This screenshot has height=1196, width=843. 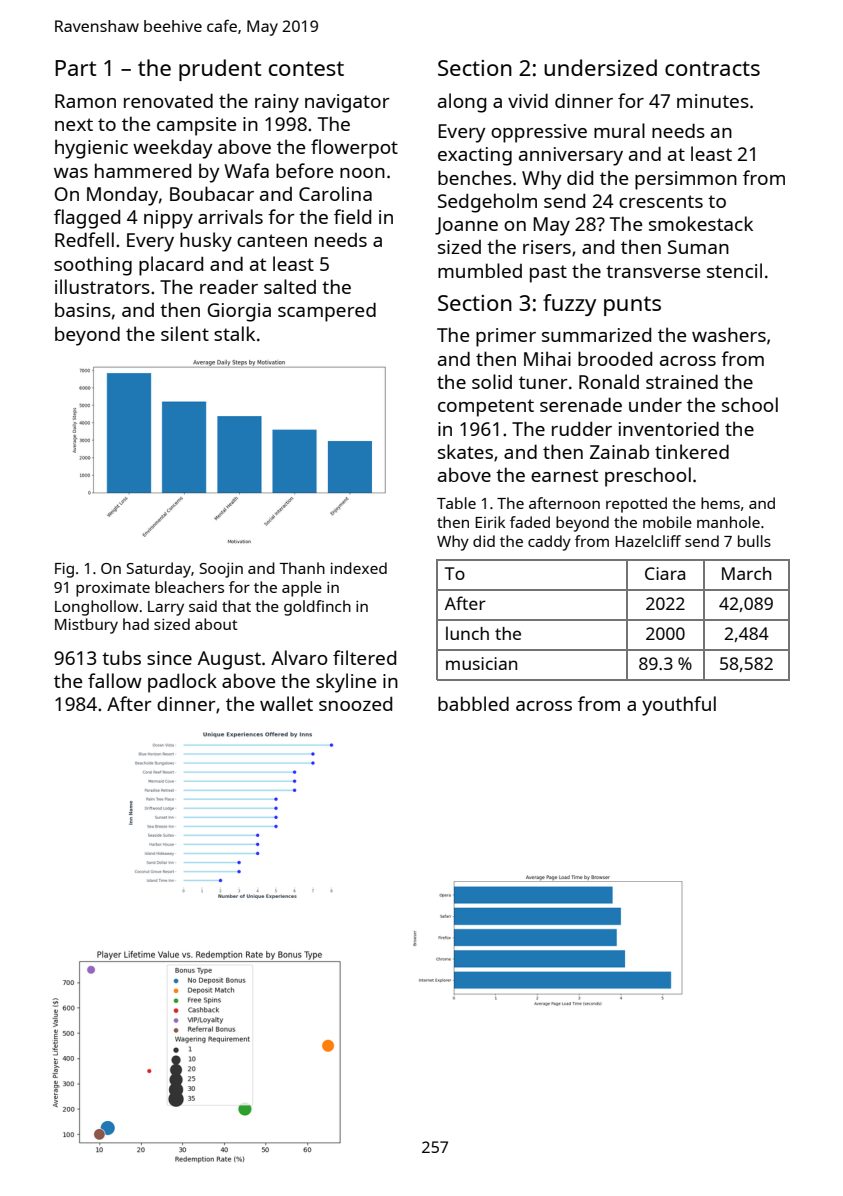 I want to click on next, so click(x=74, y=124).
